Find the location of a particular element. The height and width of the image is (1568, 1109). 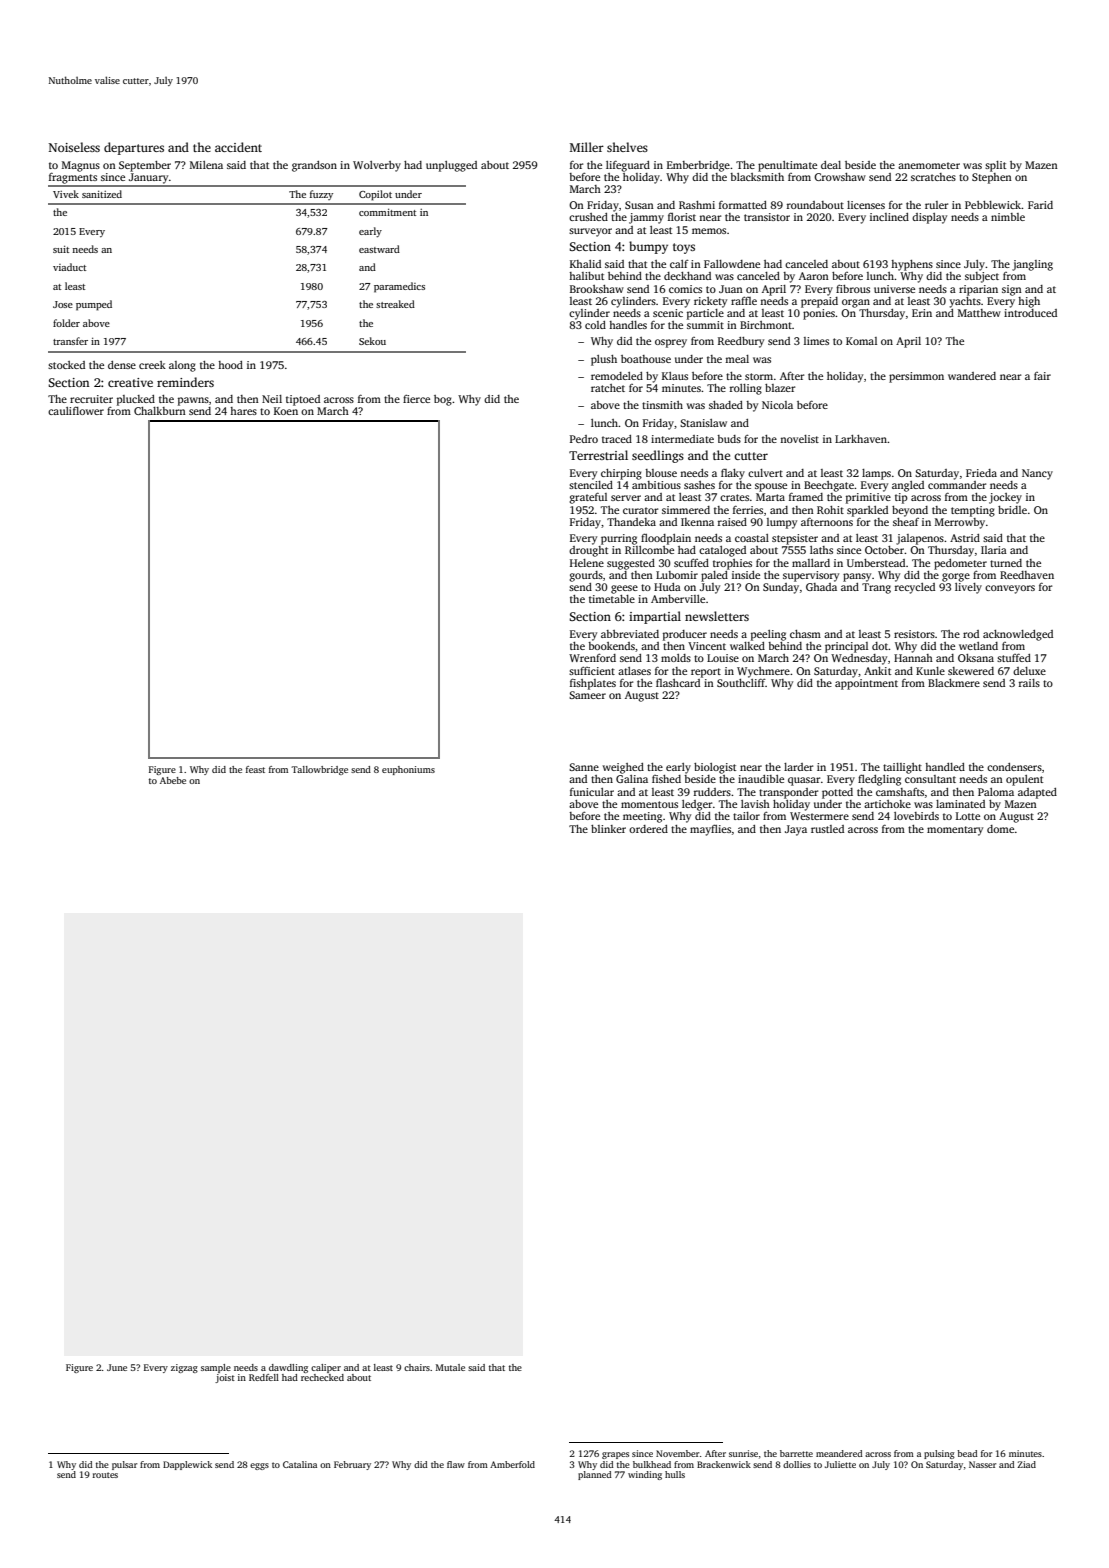

Noiseless is located at coordinates (74, 147).
